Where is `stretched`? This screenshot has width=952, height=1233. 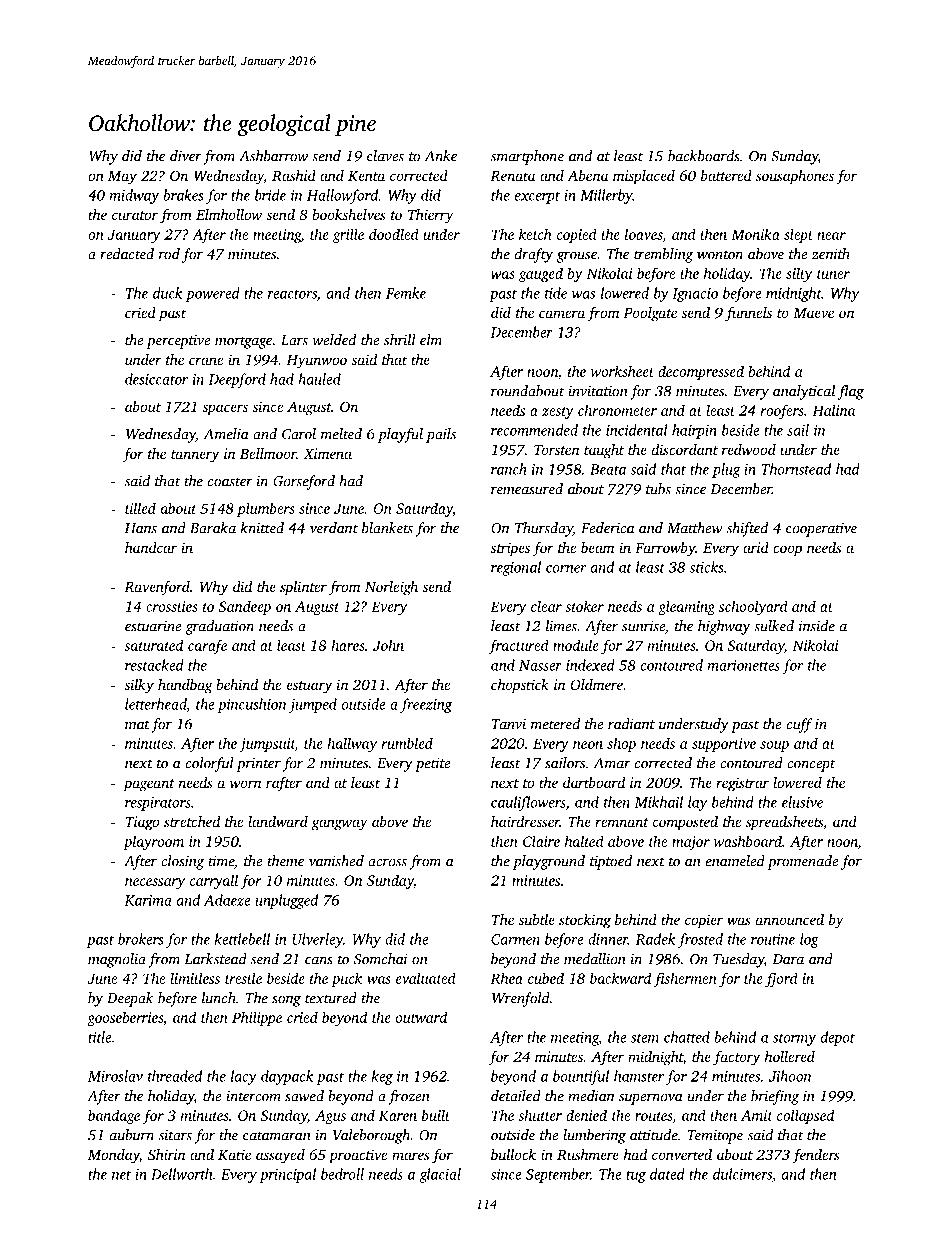 stretched is located at coordinates (192, 821).
